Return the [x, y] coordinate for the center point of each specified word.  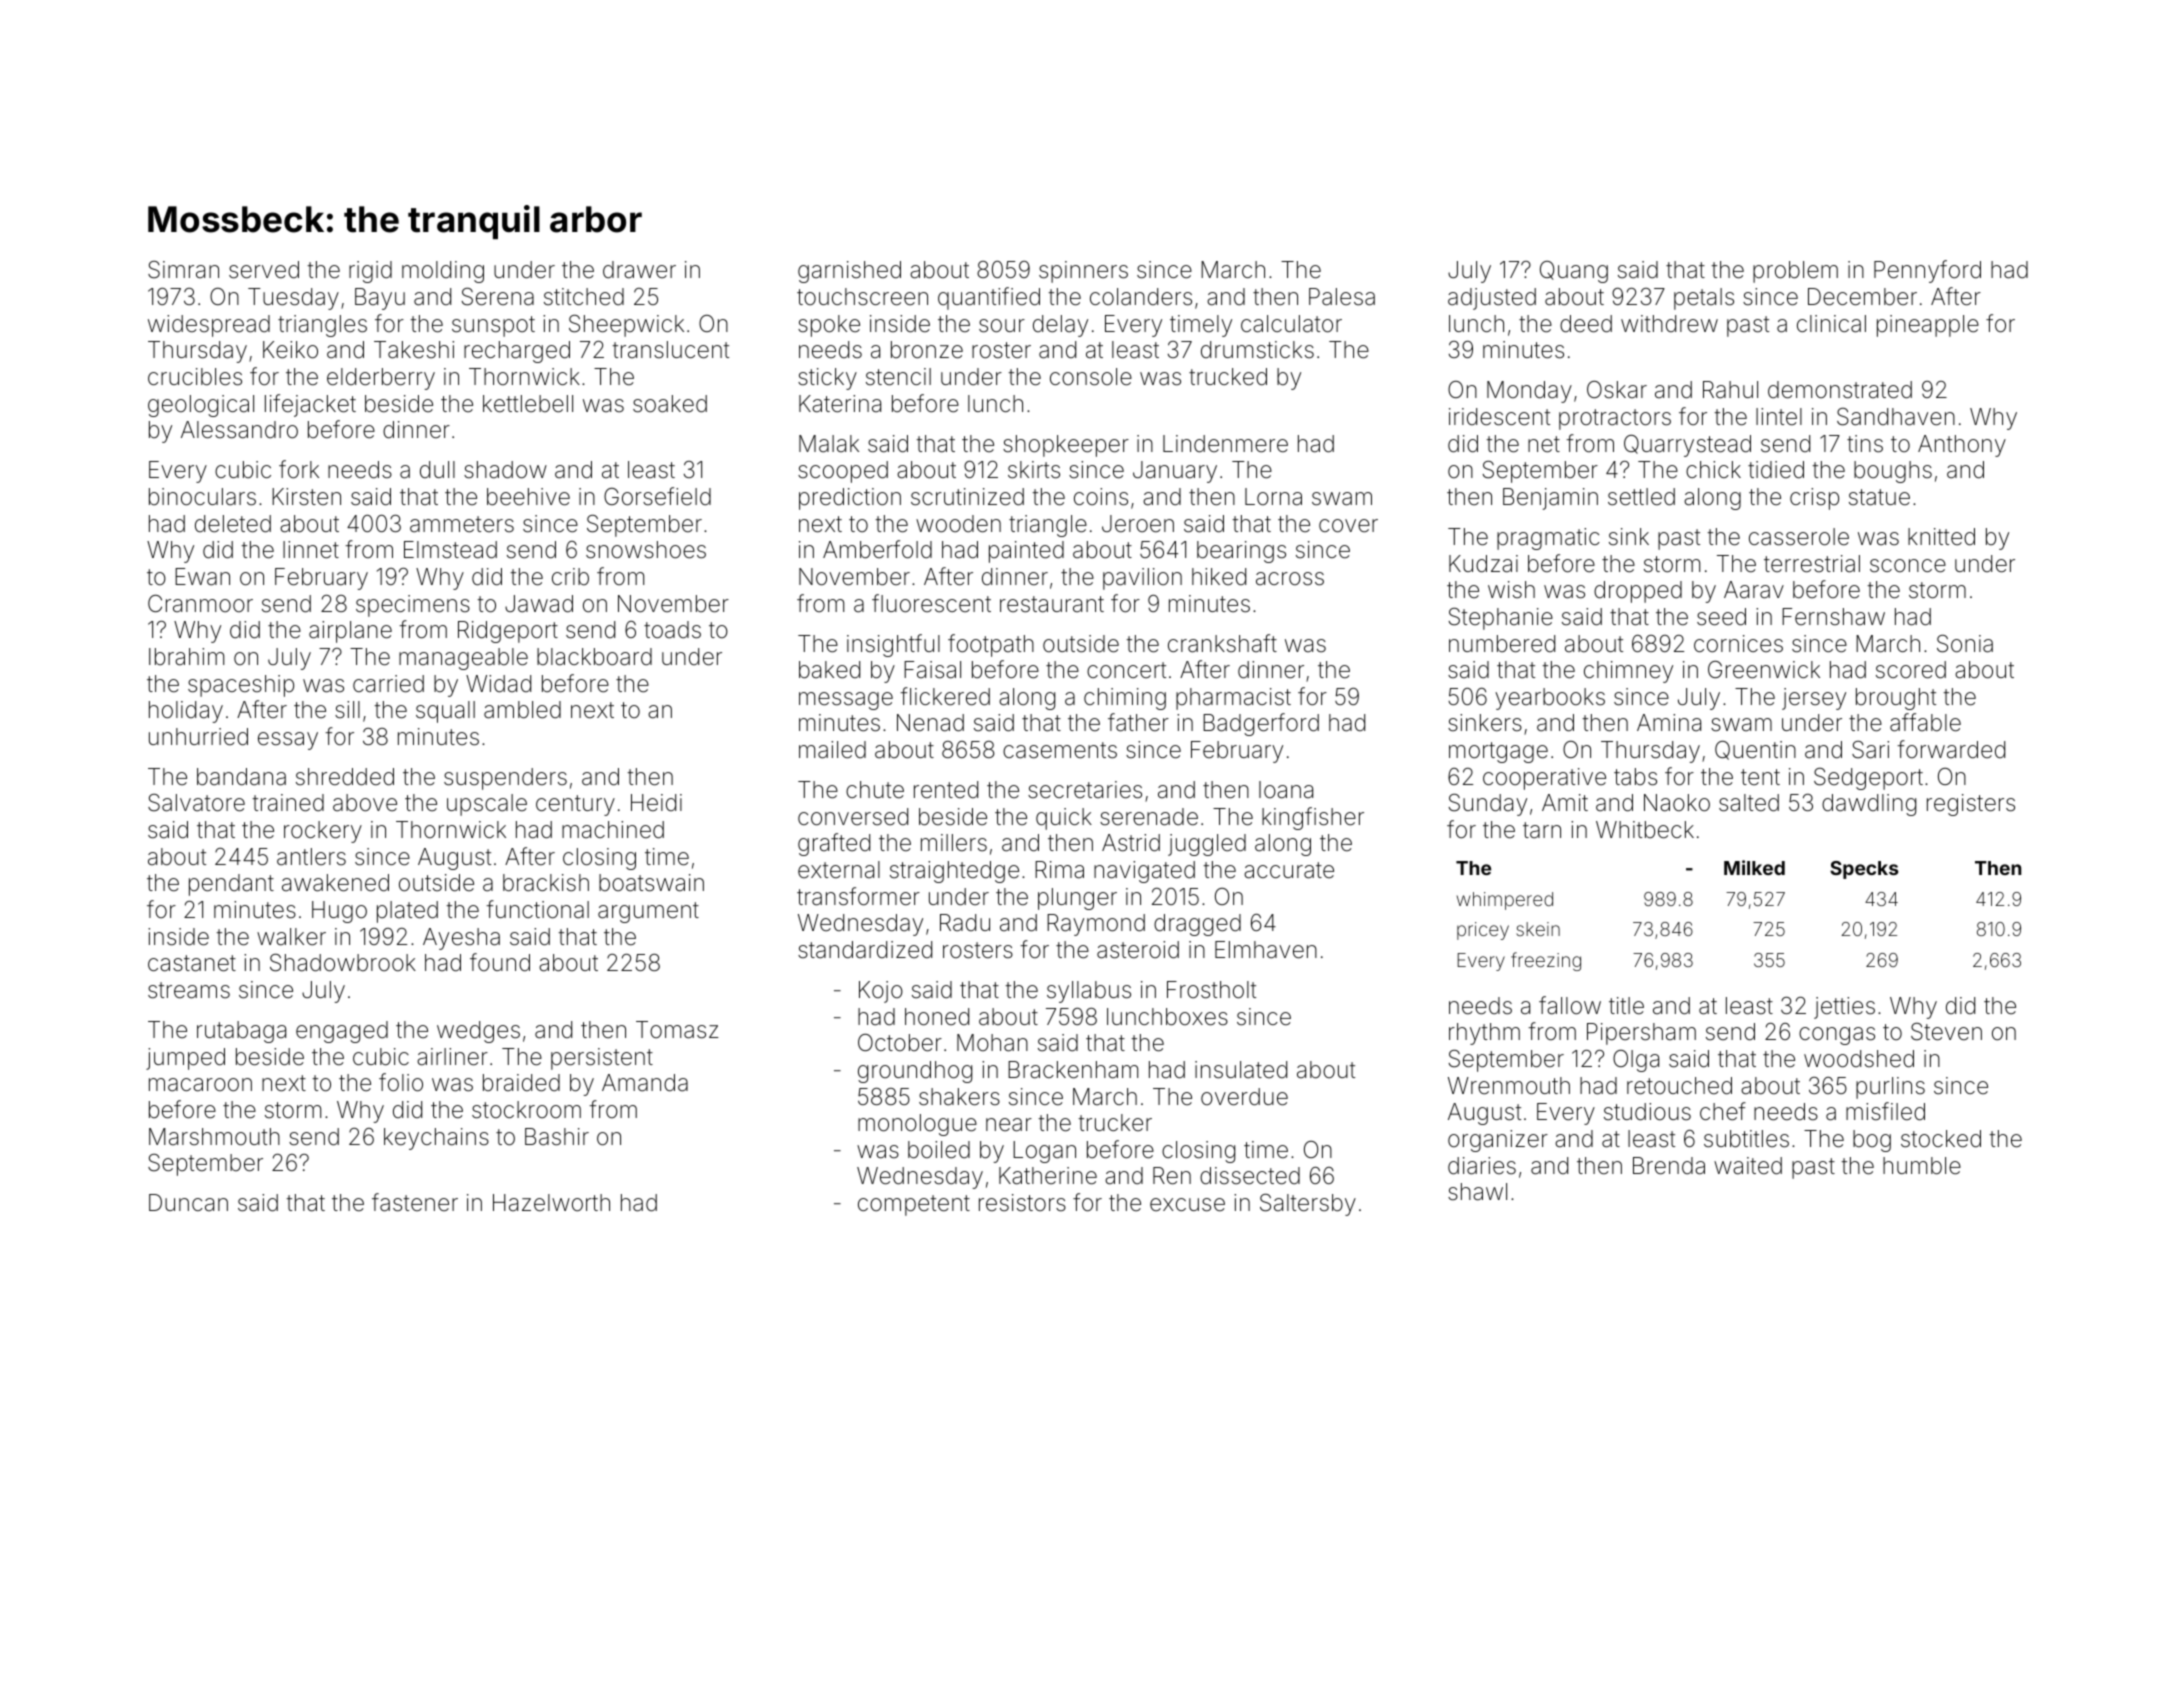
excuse [1187, 1205]
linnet [311, 550]
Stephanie [1500, 619]
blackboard [594, 657]
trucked [1228, 376]
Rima [1059, 870]
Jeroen [1138, 523]
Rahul [1730, 390]
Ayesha [461, 939]
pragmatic [1548, 539]
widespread [209, 326]
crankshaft [1222, 643]
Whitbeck [1645, 830]
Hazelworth [551, 1203]
